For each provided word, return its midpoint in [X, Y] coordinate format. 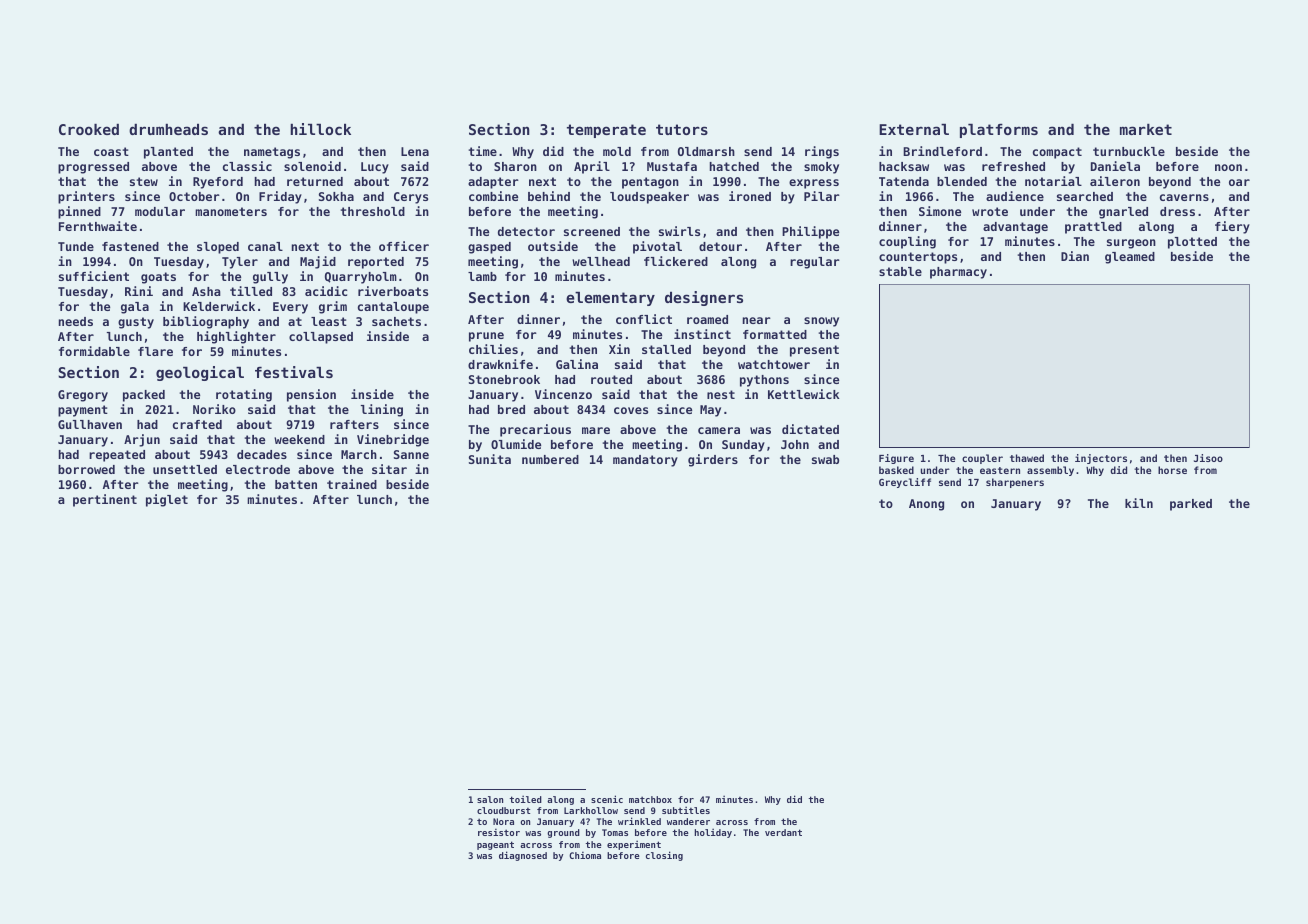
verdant [783, 832]
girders [713, 460]
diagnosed [523, 856]
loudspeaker [649, 198]
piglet [167, 500]
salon [490, 799]
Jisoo [1208, 458]
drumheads [168, 129]
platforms [999, 131]
